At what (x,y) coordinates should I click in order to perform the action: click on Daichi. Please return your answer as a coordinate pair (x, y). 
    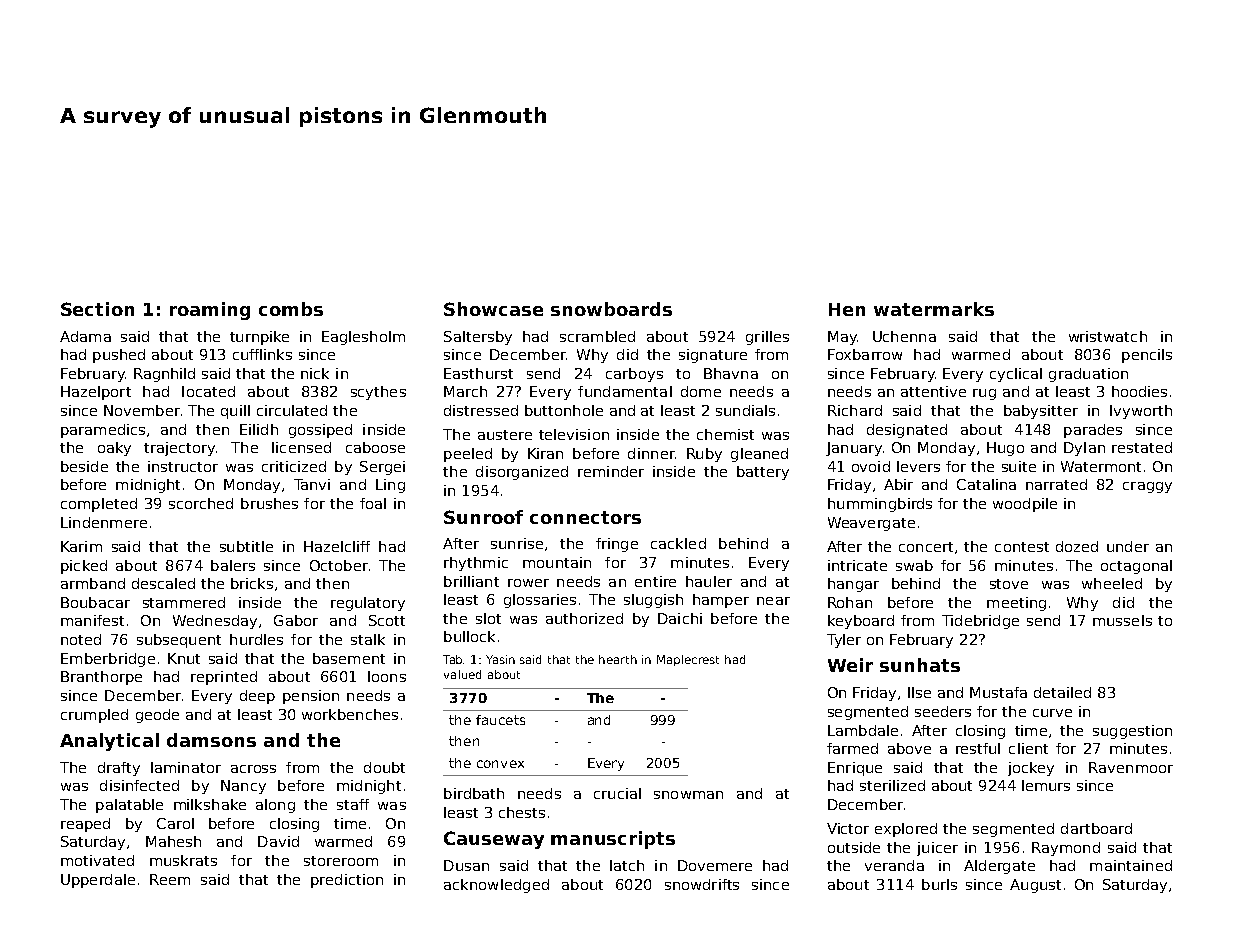
    Looking at the image, I should click on (680, 618).
